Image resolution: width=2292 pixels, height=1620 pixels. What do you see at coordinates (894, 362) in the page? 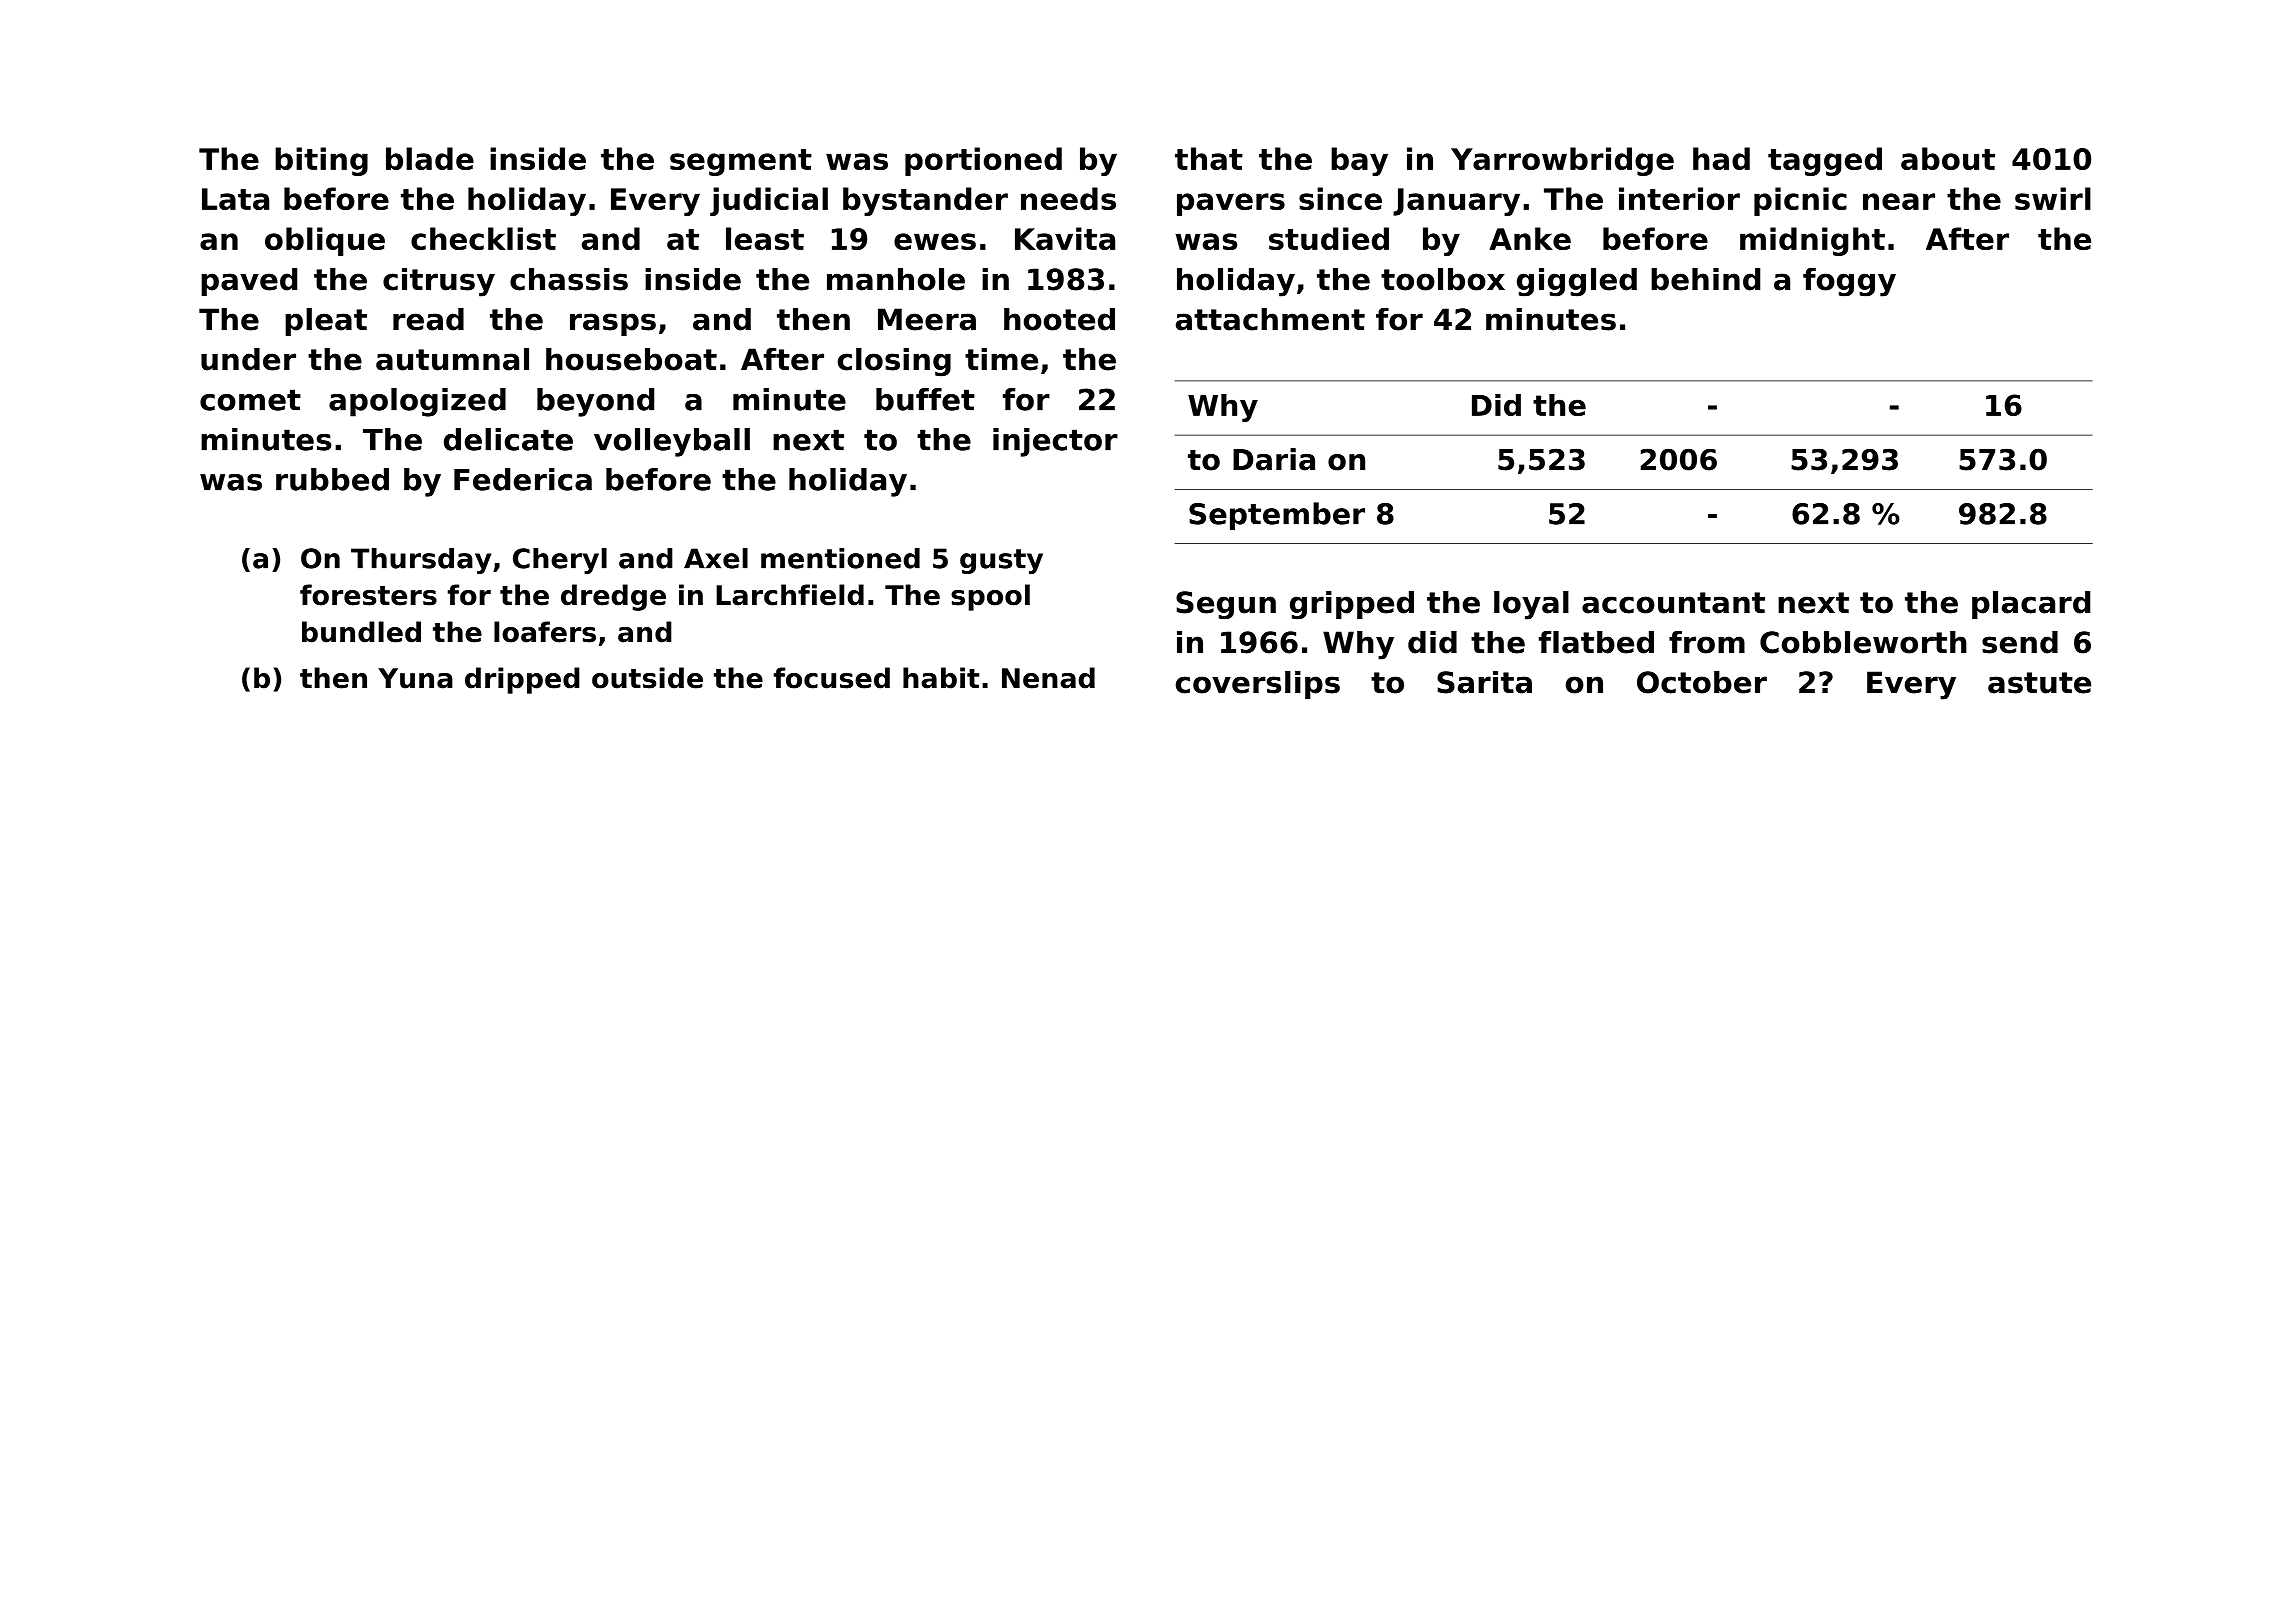
I see `closing` at bounding box center [894, 362].
